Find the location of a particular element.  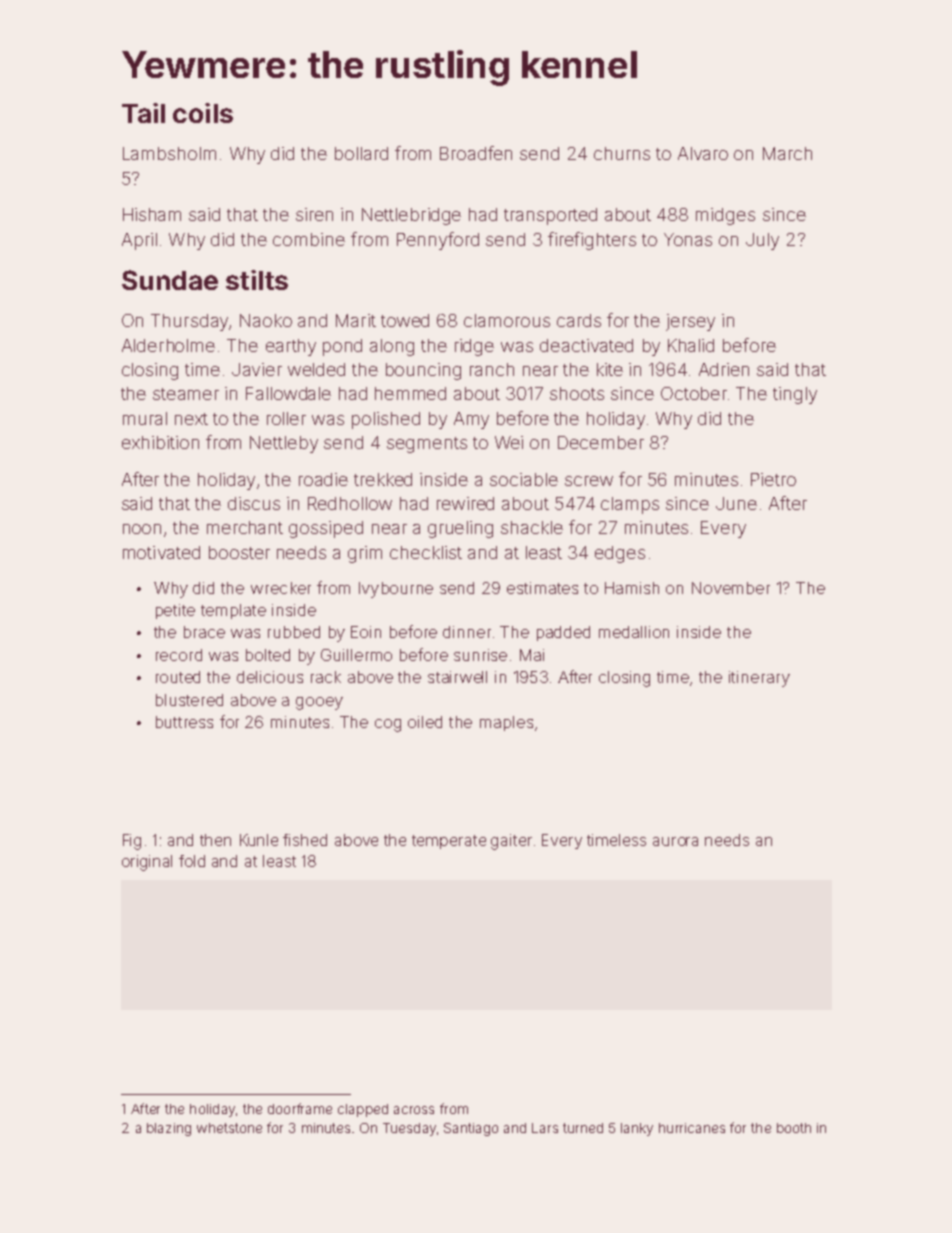

edges is located at coordinates (620, 554).
